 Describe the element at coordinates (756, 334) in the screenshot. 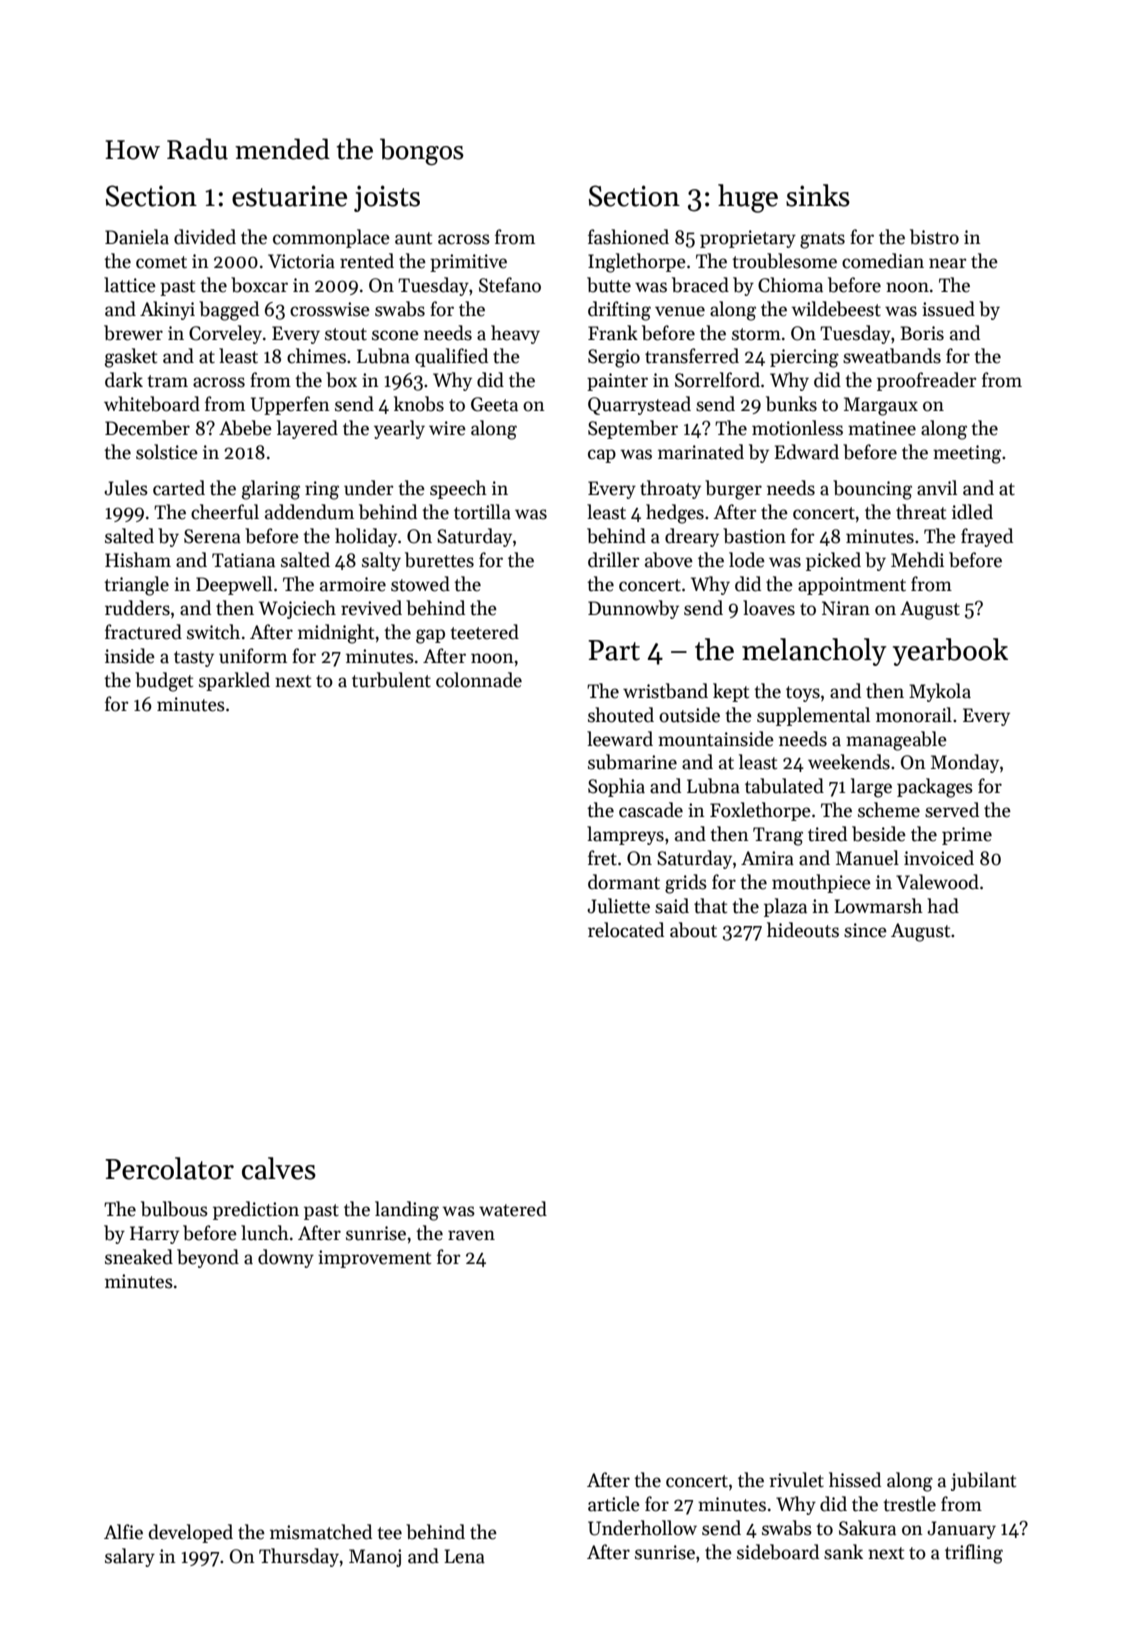

I see `storm` at that location.
